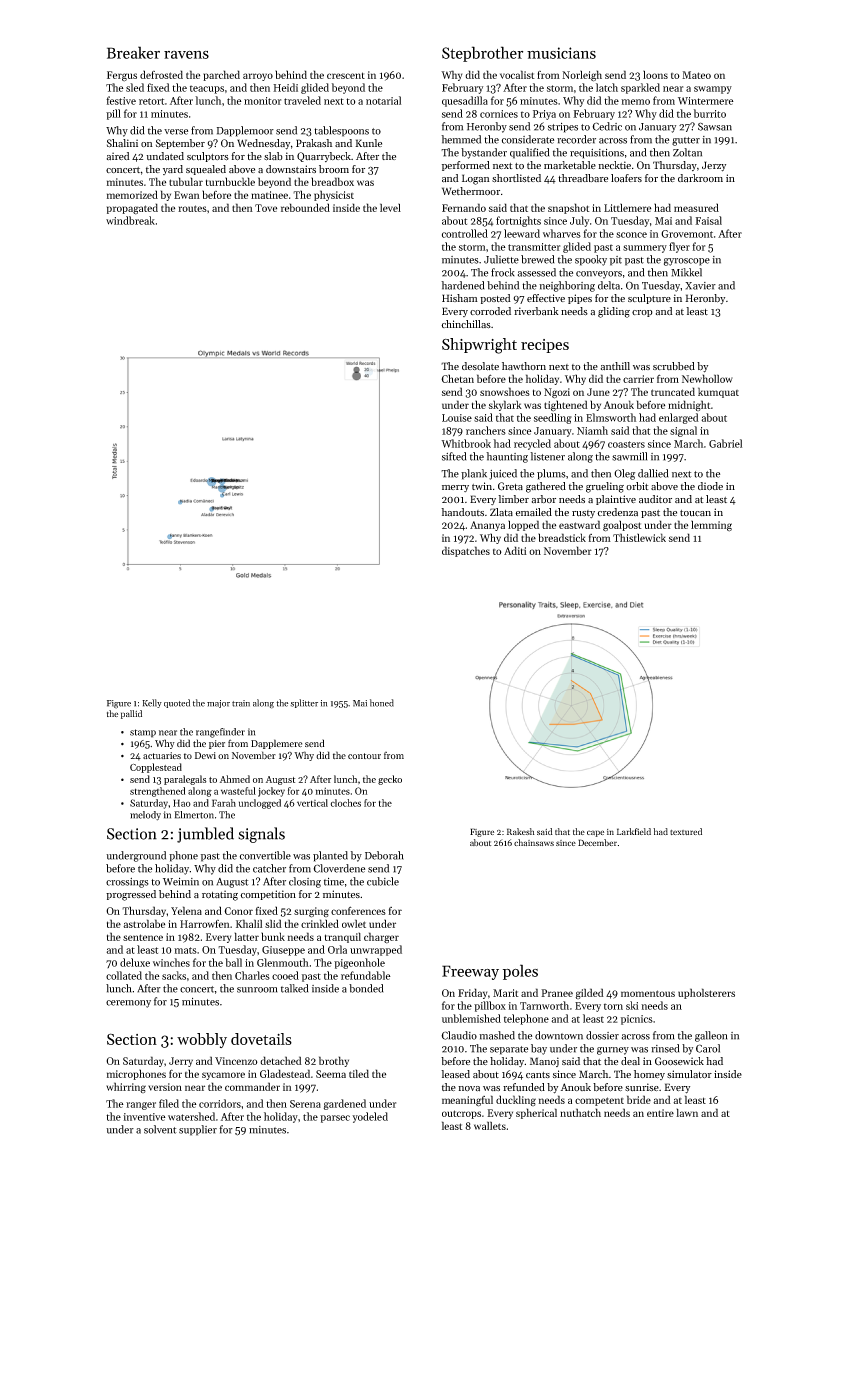 This page has height=1400, width=849. What do you see at coordinates (595, 833) in the page?
I see `cape` at bounding box center [595, 833].
